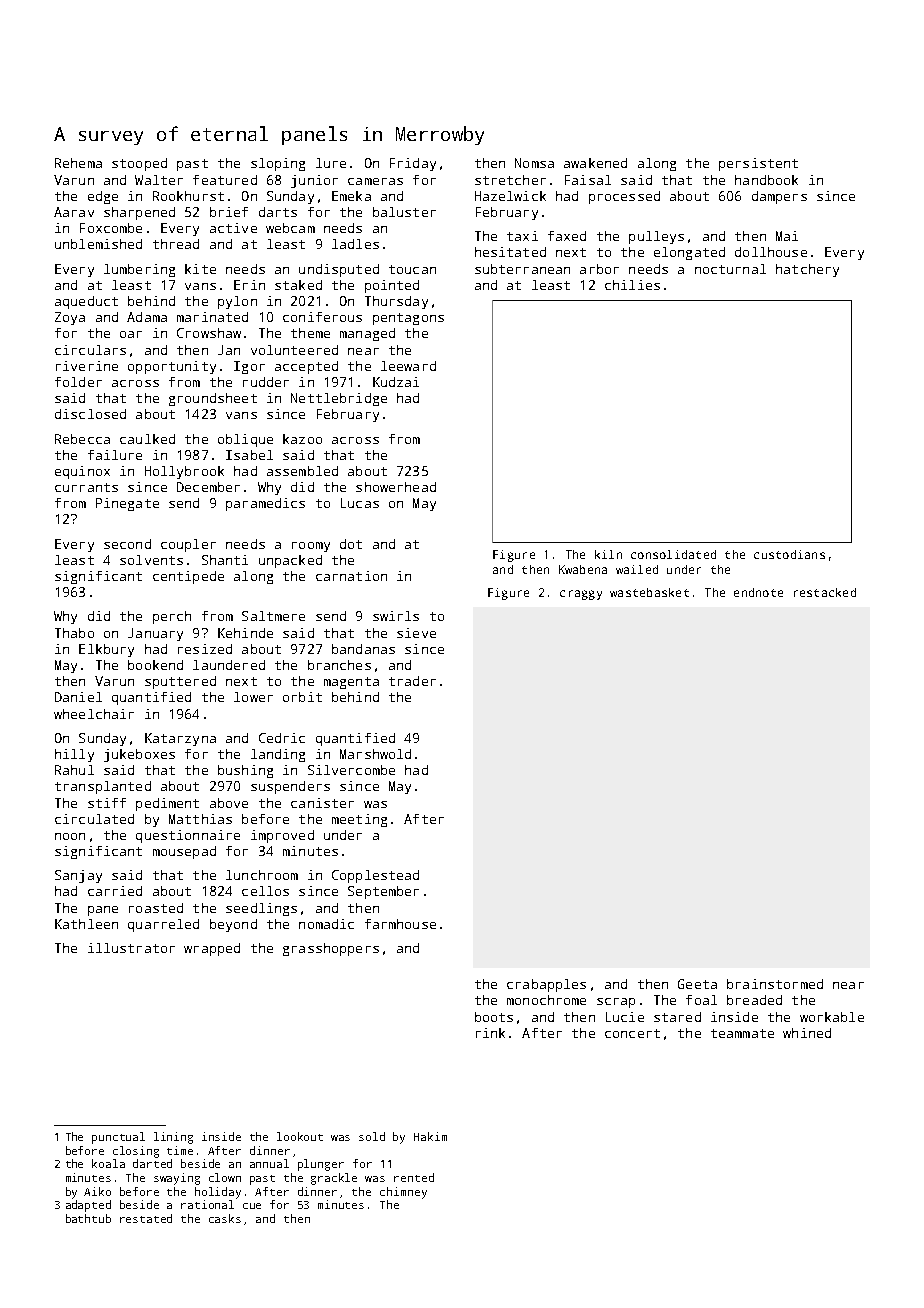 The width and height of the image is (924, 1308). What do you see at coordinates (581, 595) in the image?
I see `craggy` at bounding box center [581, 595].
